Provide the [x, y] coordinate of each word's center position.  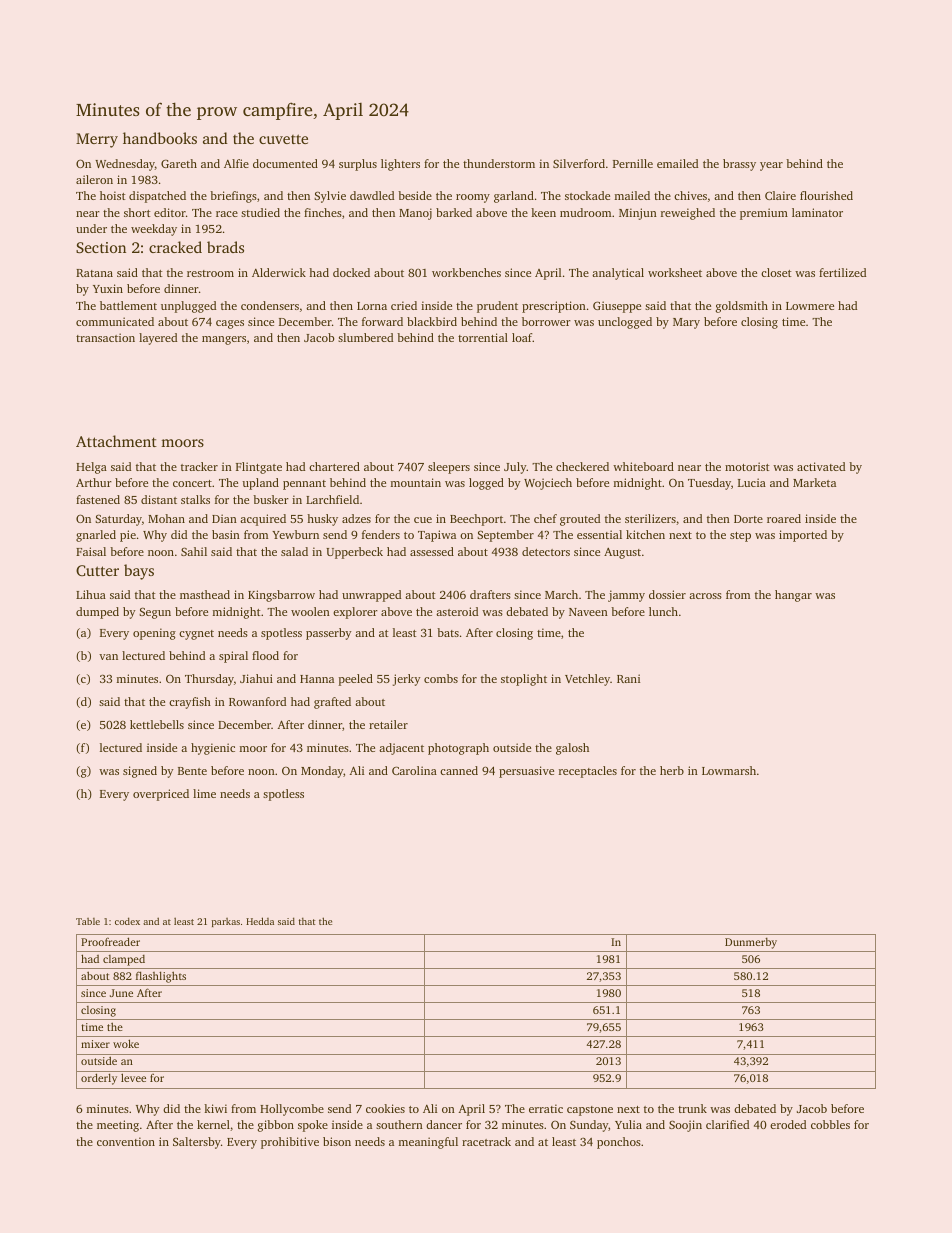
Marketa [814, 482]
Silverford [579, 163]
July [515, 468]
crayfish [190, 703]
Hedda [260, 921]
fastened [98, 499]
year [771, 166]
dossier [667, 594]
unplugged [188, 307]
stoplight [524, 680]
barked [454, 212]
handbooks [160, 138]
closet [776, 272]
